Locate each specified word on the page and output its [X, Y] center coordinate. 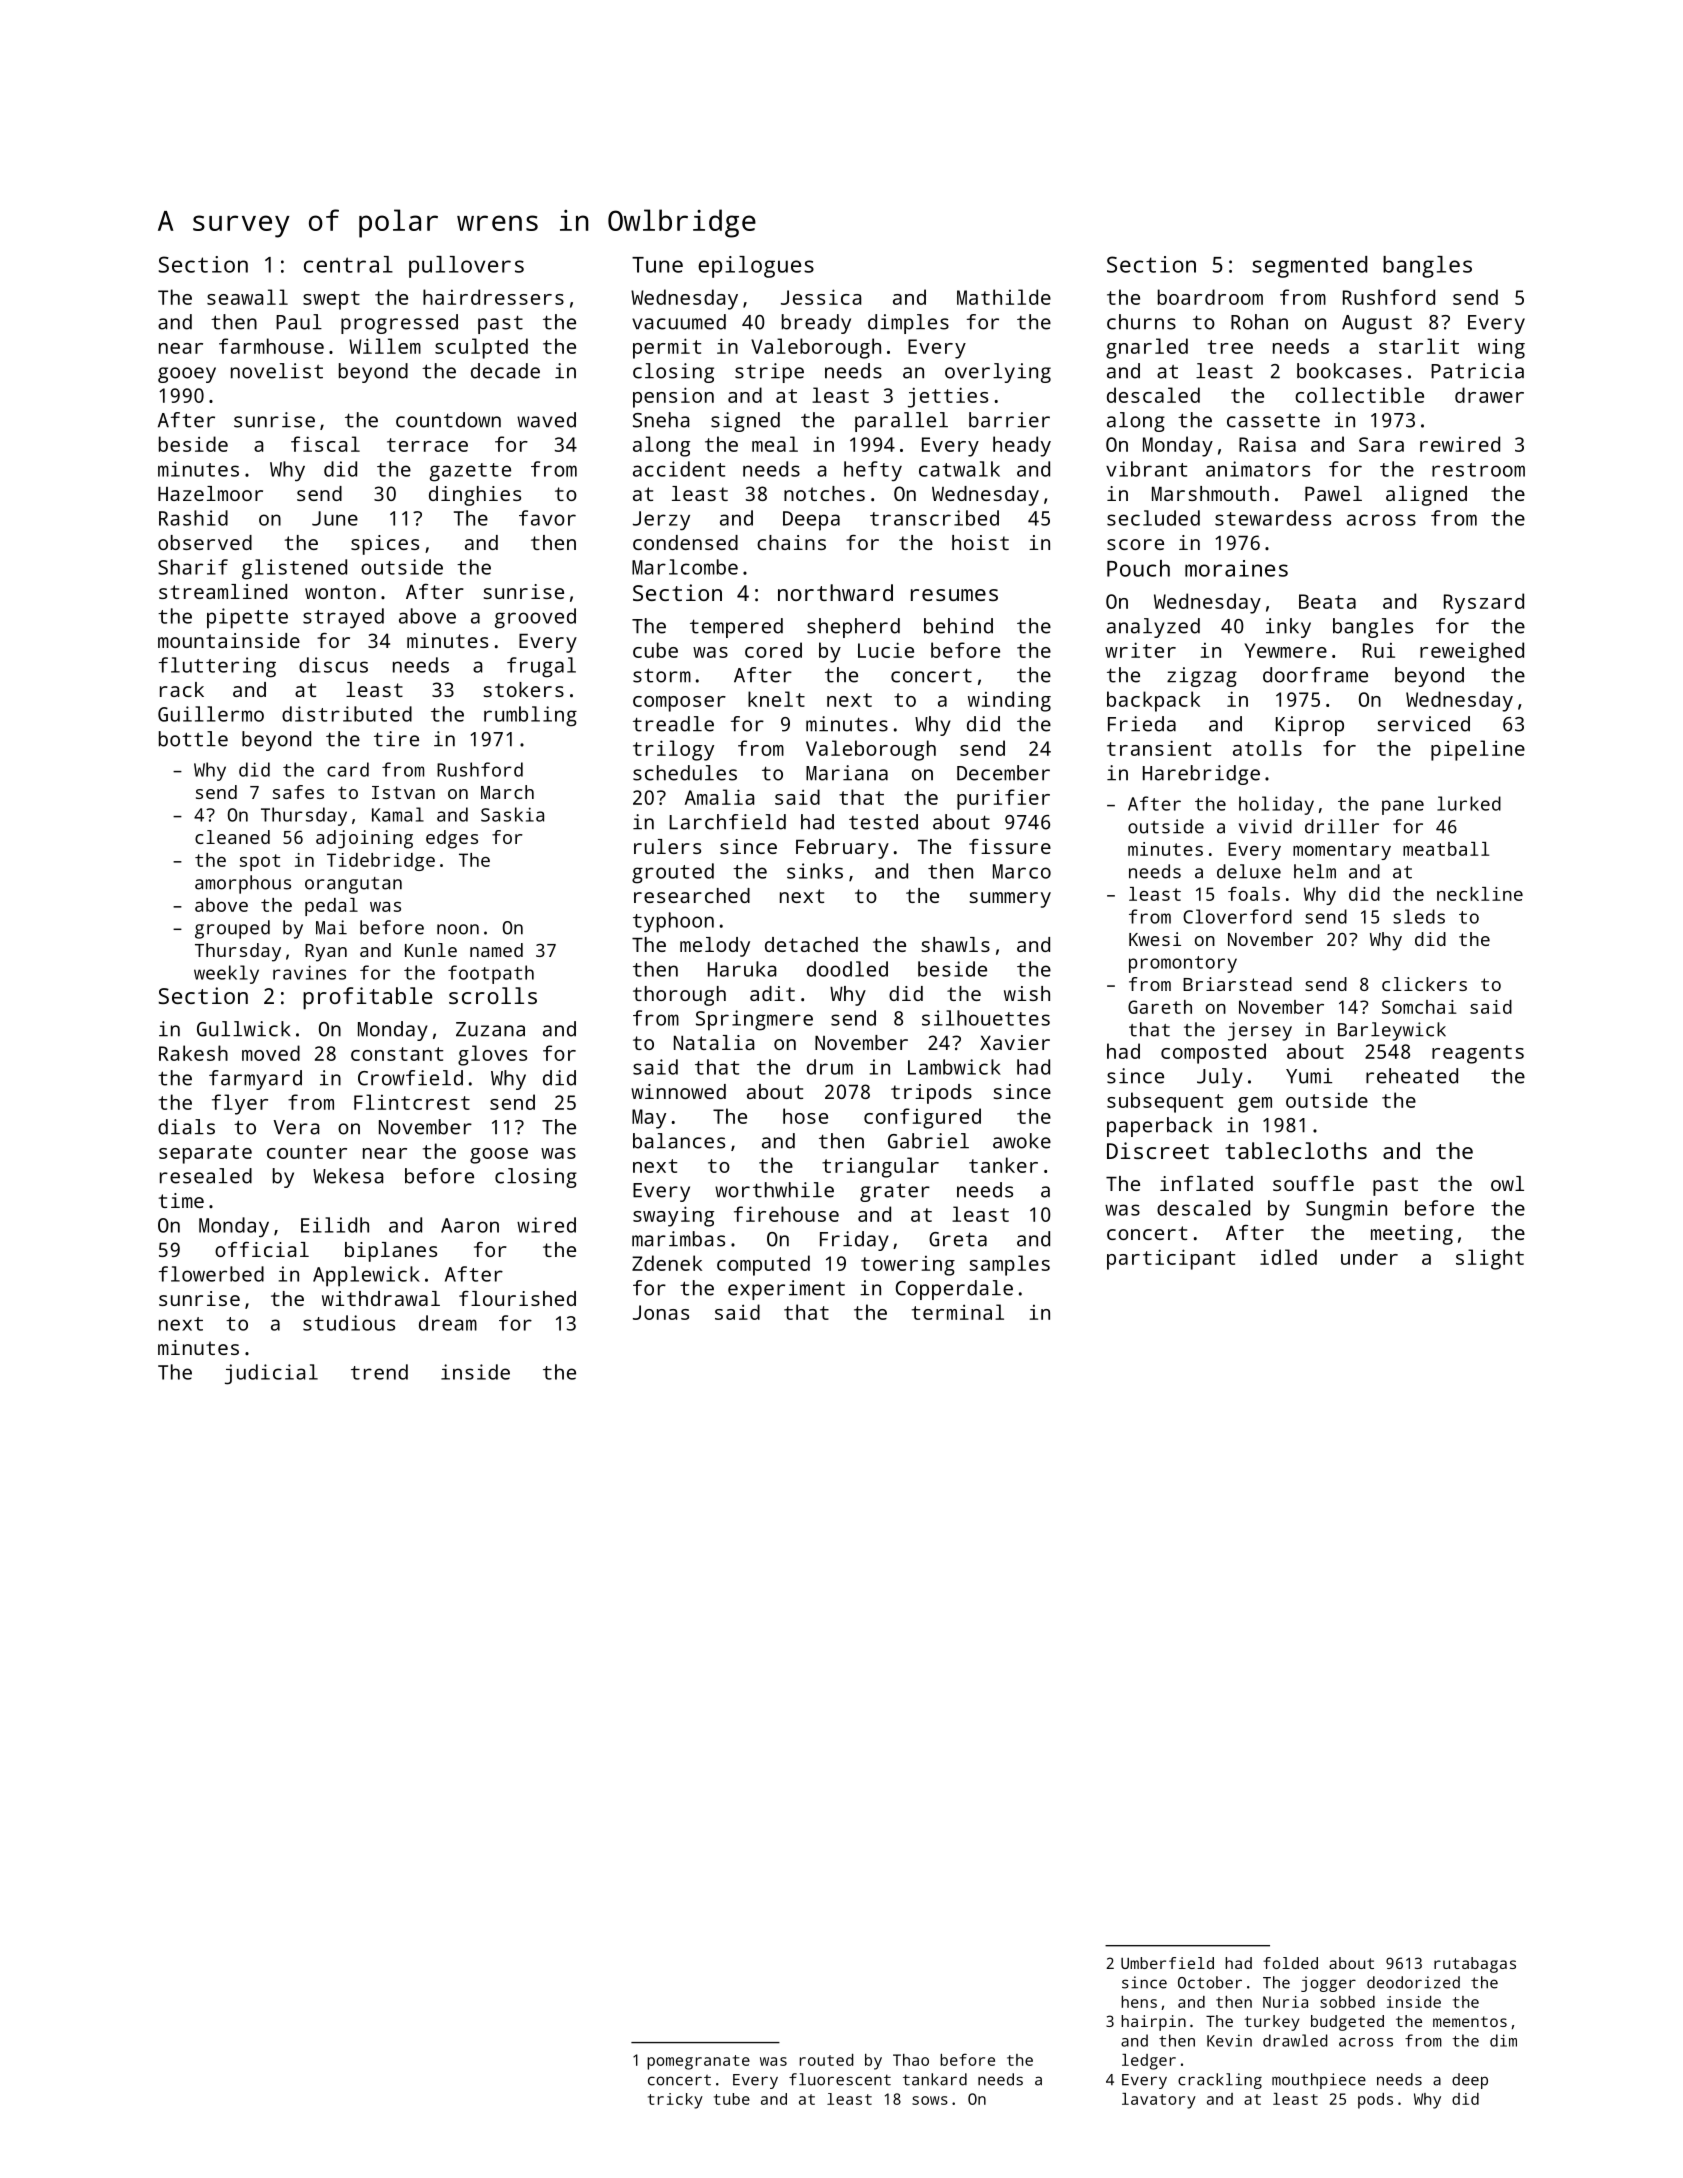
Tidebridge [381, 862]
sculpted [481, 348]
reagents [1478, 1054]
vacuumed [679, 322]
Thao [911, 2060]
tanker [1003, 1165]
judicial [271, 1374]
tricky [675, 2101]
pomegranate [698, 2062]
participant [1171, 1259]
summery [1010, 900]
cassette [1273, 421]
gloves [492, 1055]
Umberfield [1167, 1963]
